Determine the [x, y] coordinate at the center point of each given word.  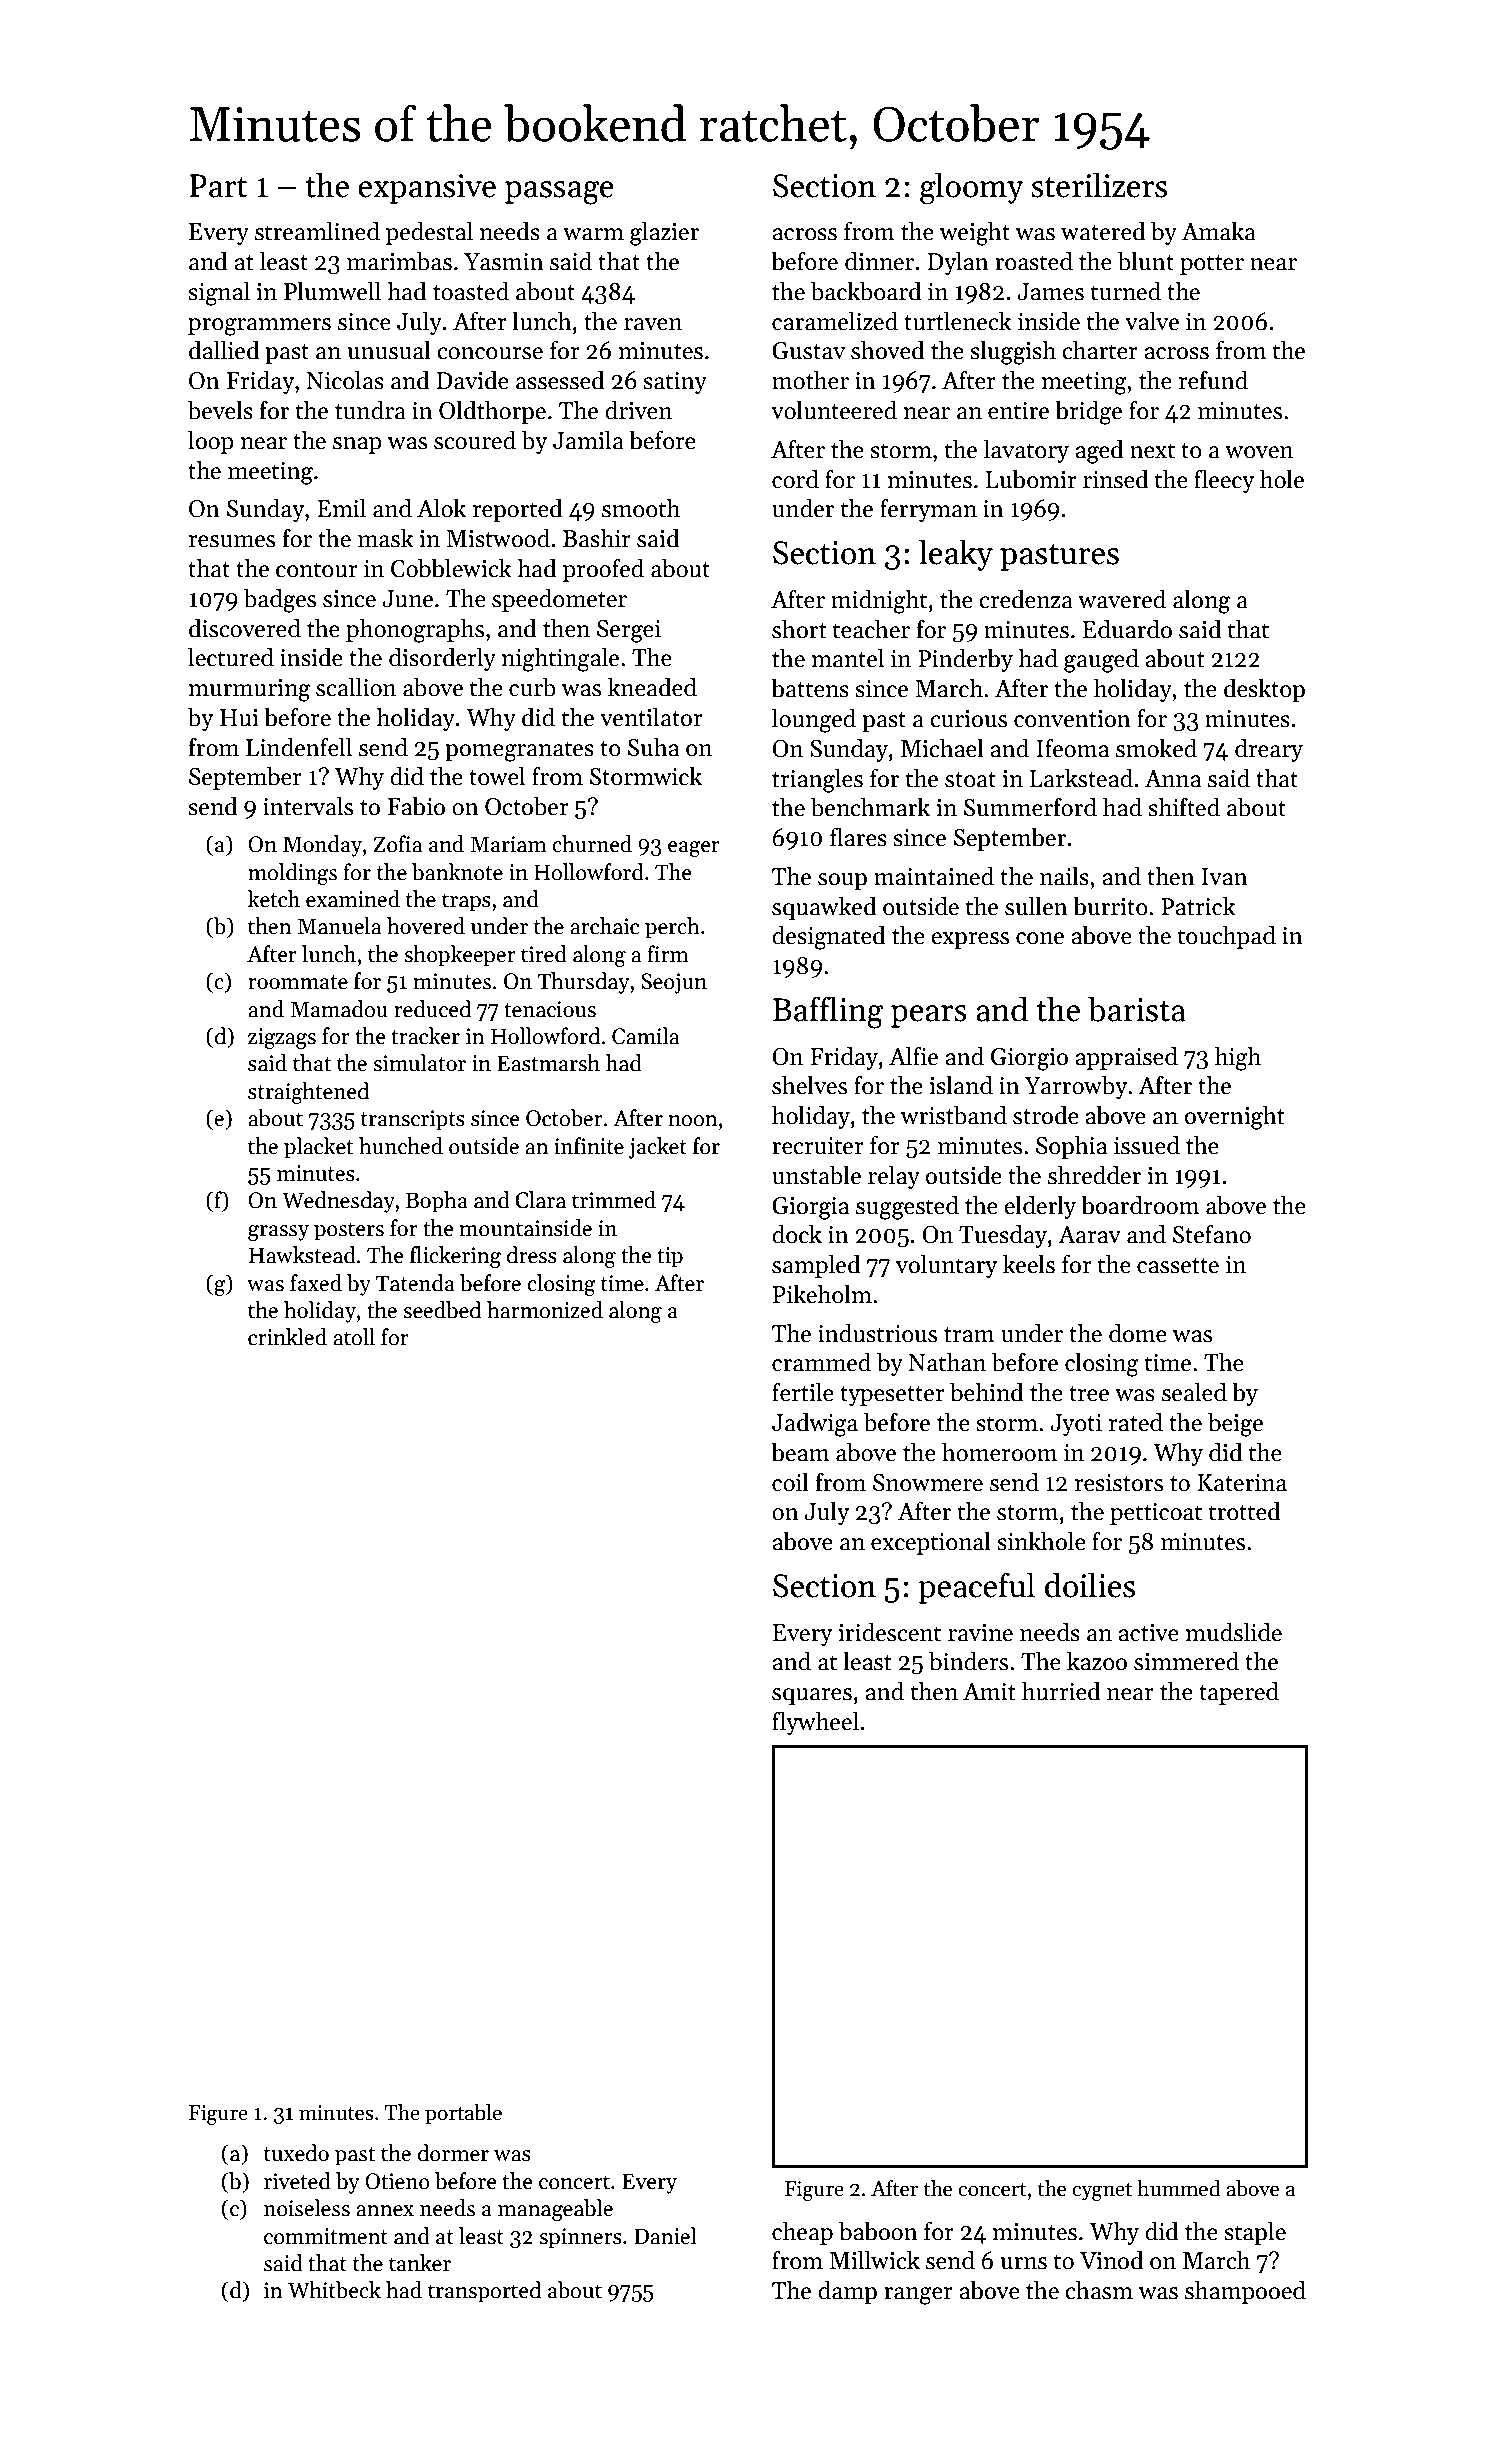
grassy [278, 1233]
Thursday [584, 983]
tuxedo [296, 2153]
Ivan [1224, 877]
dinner [879, 261]
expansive [427, 189]
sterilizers [1099, 185]
